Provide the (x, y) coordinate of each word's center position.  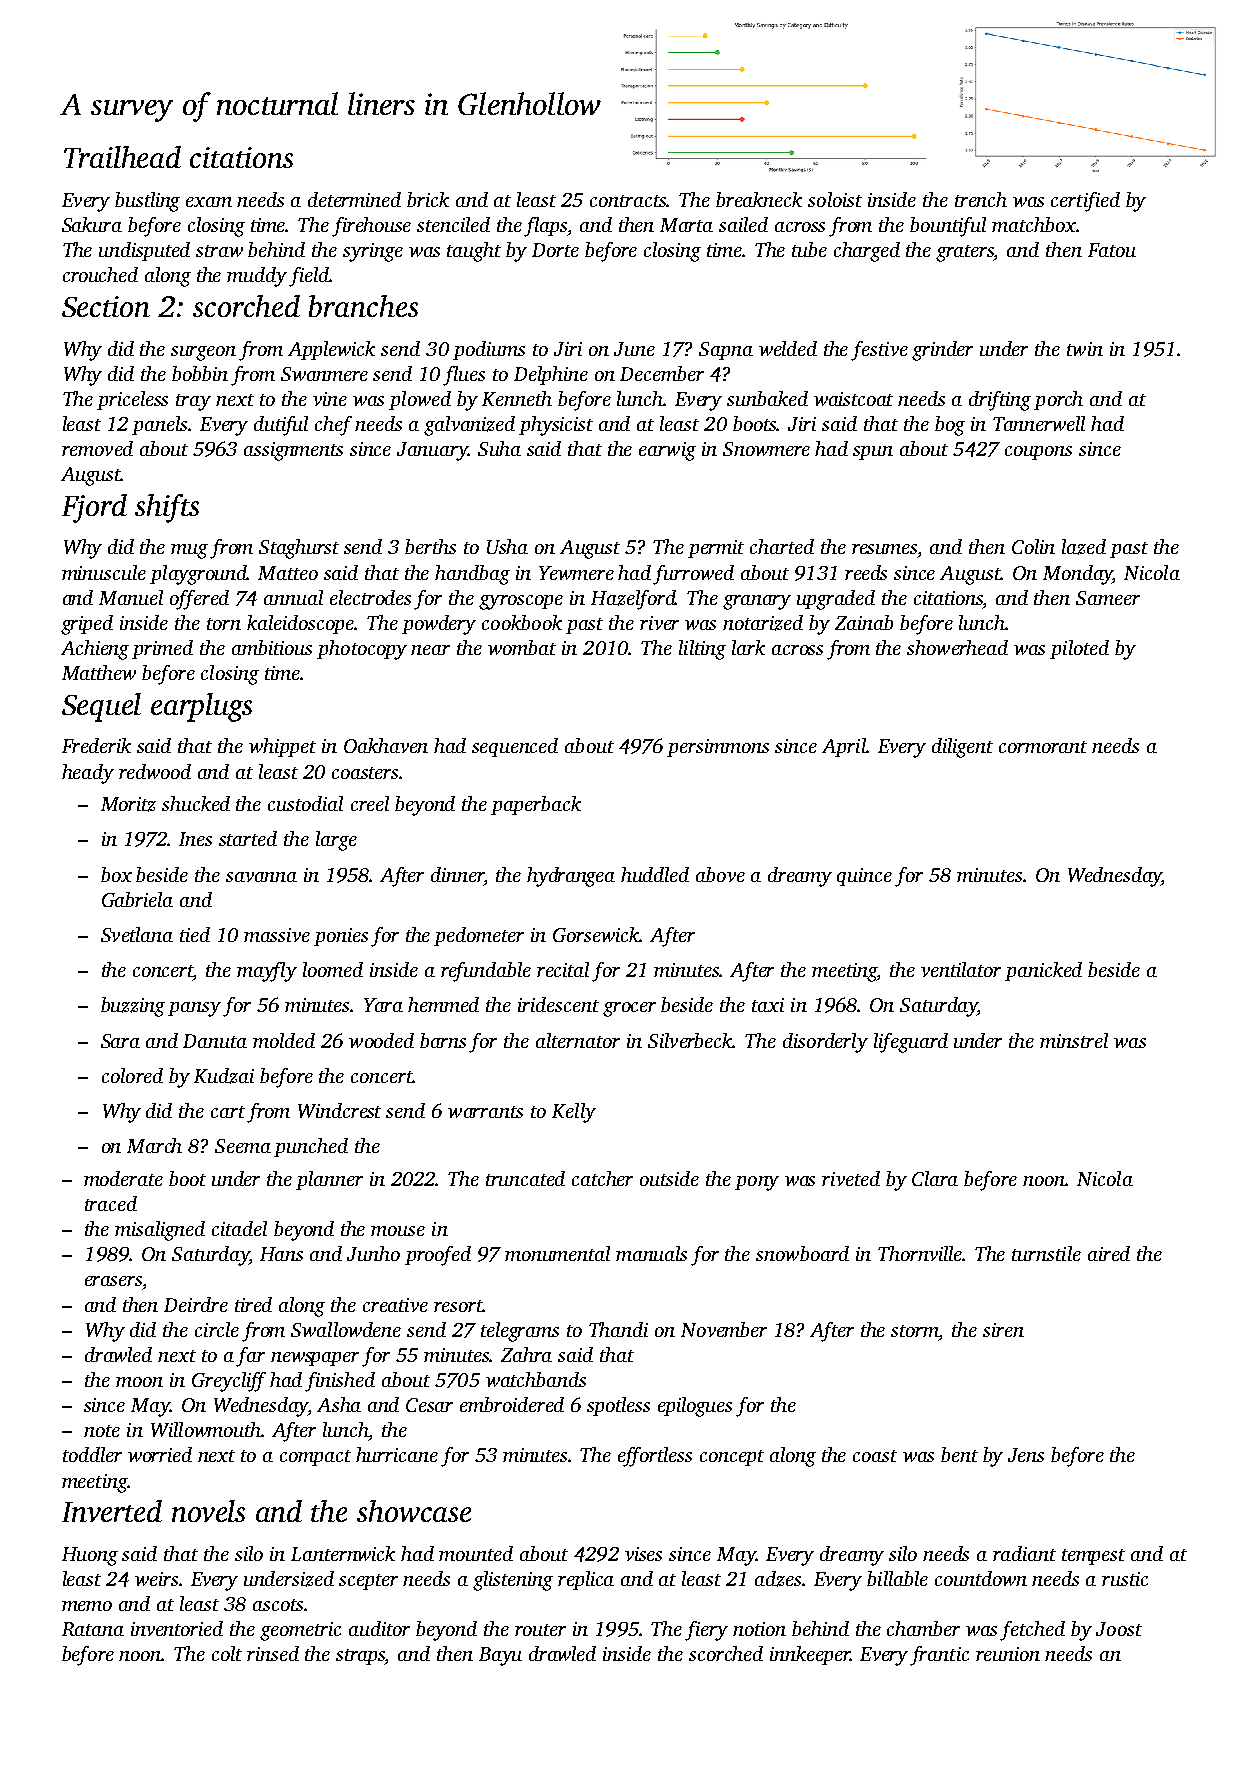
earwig (667, 451)
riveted (851, 1178)
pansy (194, 1009)
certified (1085, 202)
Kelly (574, 1113)
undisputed (144, 251)
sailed (743, 224)
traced (111, 1203)
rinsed (273, 1653)
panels (159, 425)
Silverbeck (691, 1040)
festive (879, 351)
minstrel (1074, 1040)
